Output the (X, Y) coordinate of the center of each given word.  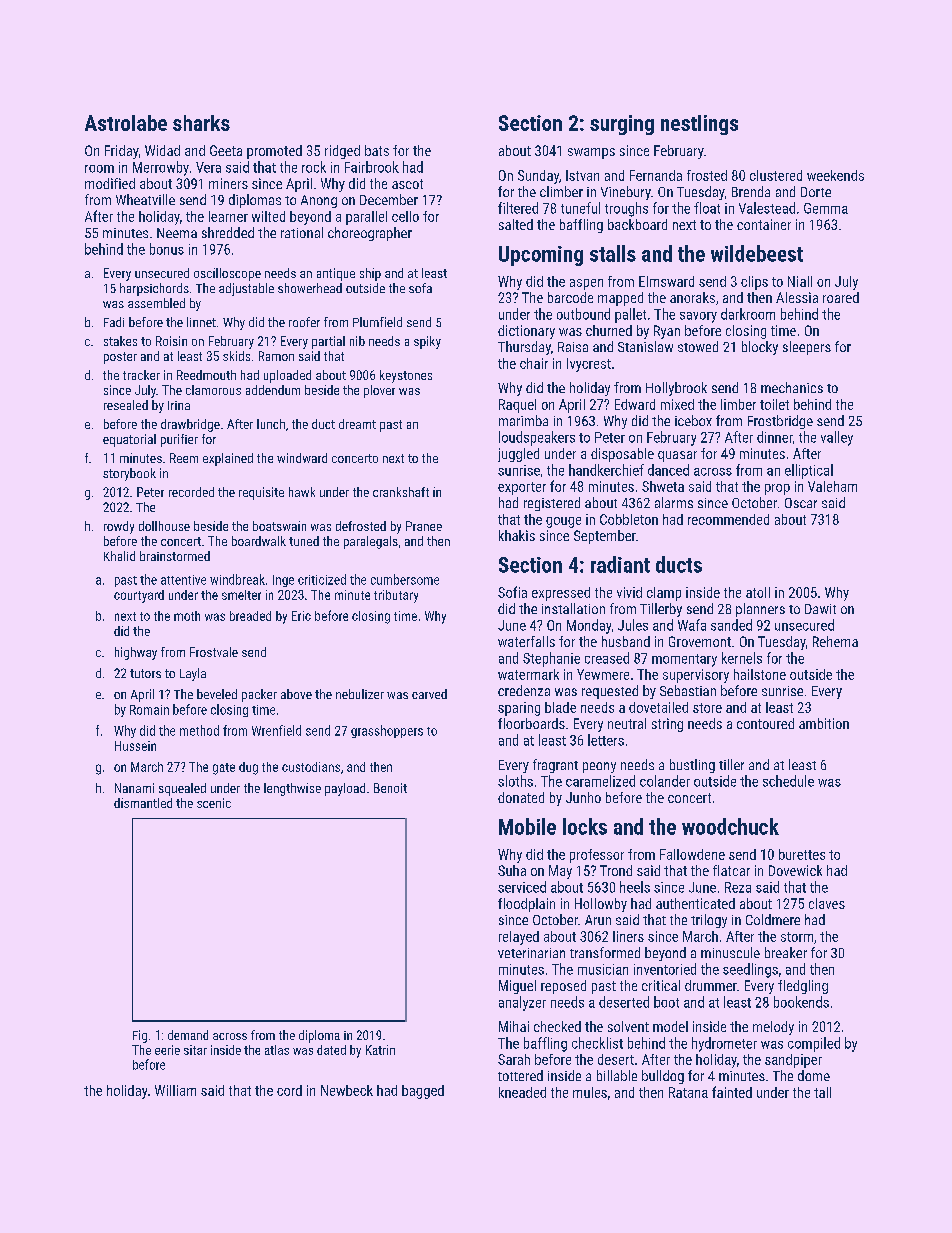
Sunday (538, 177)
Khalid (119, 556)
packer (259, 695)
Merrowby (161, 168)
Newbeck (347, 1090)
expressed (561, 594)
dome (814, 1075)
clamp (664, 594)
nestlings (699, 125)
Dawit (820, 609)
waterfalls (526, 641)
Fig (140, 1036)
